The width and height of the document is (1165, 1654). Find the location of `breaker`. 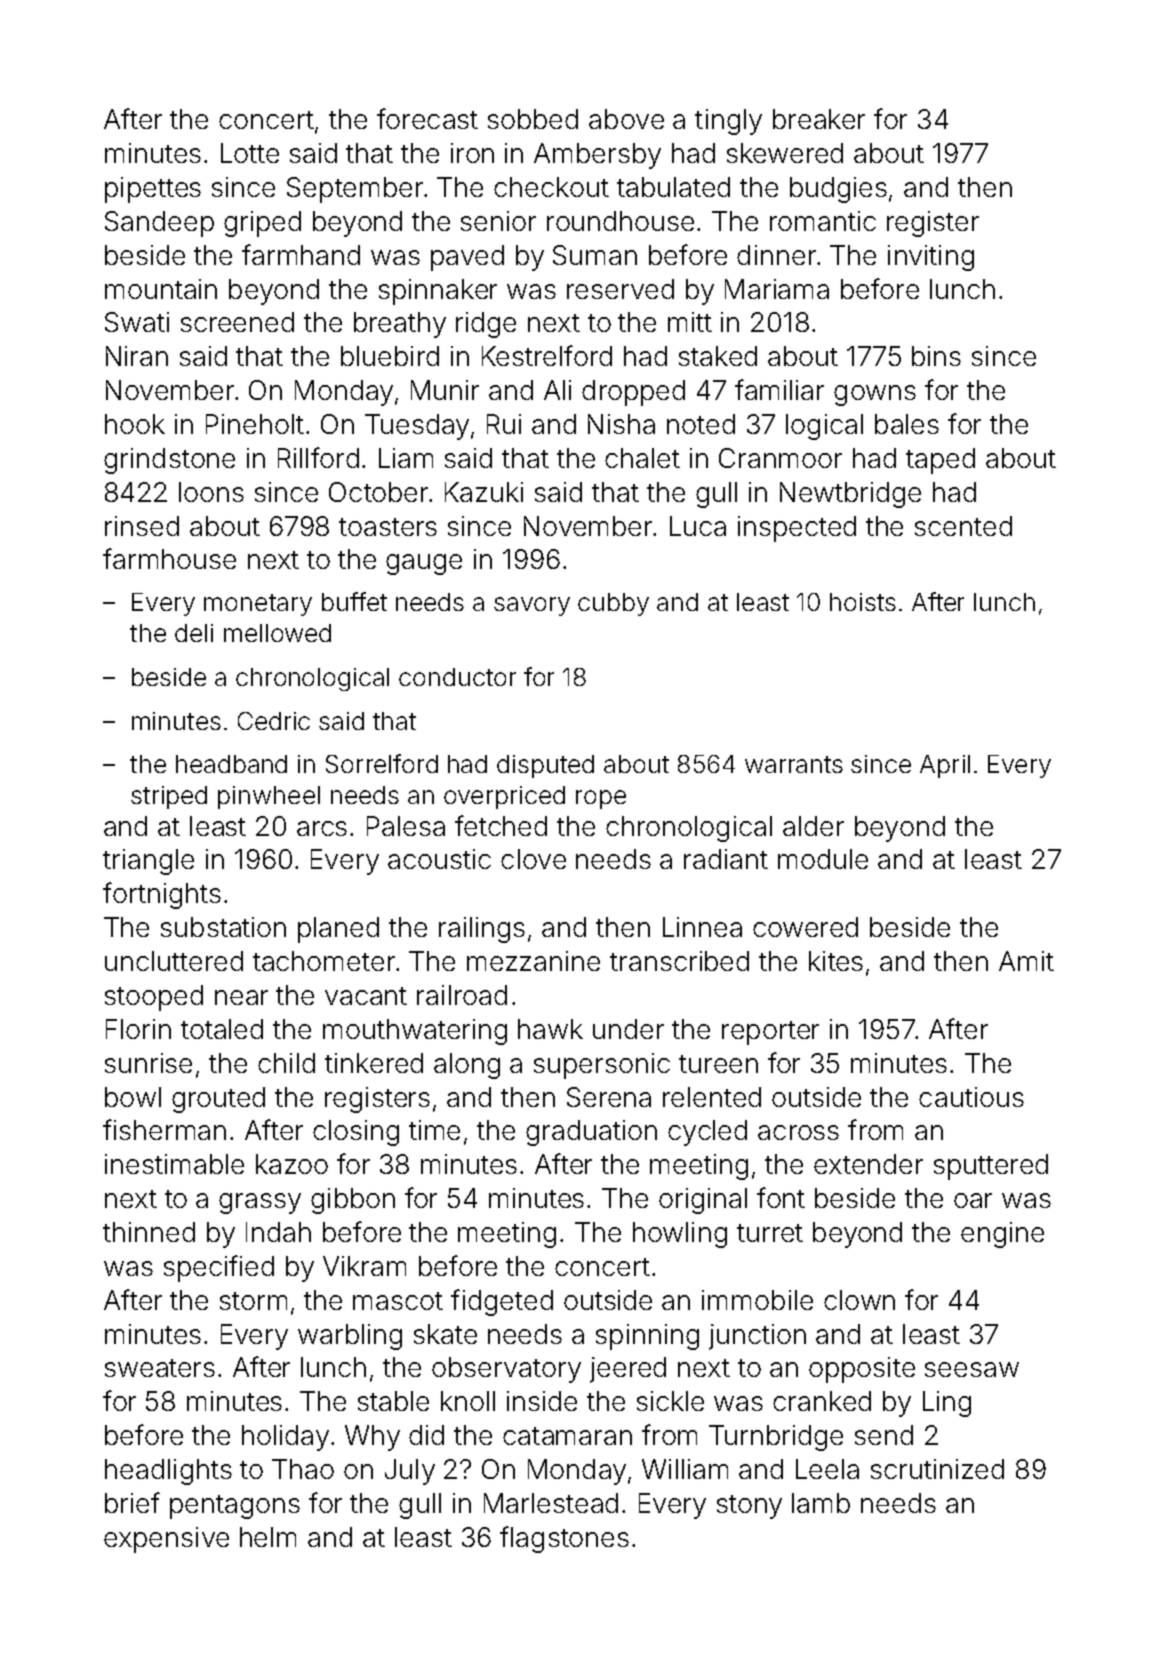

breaker is located at coordinates (819, 119).
